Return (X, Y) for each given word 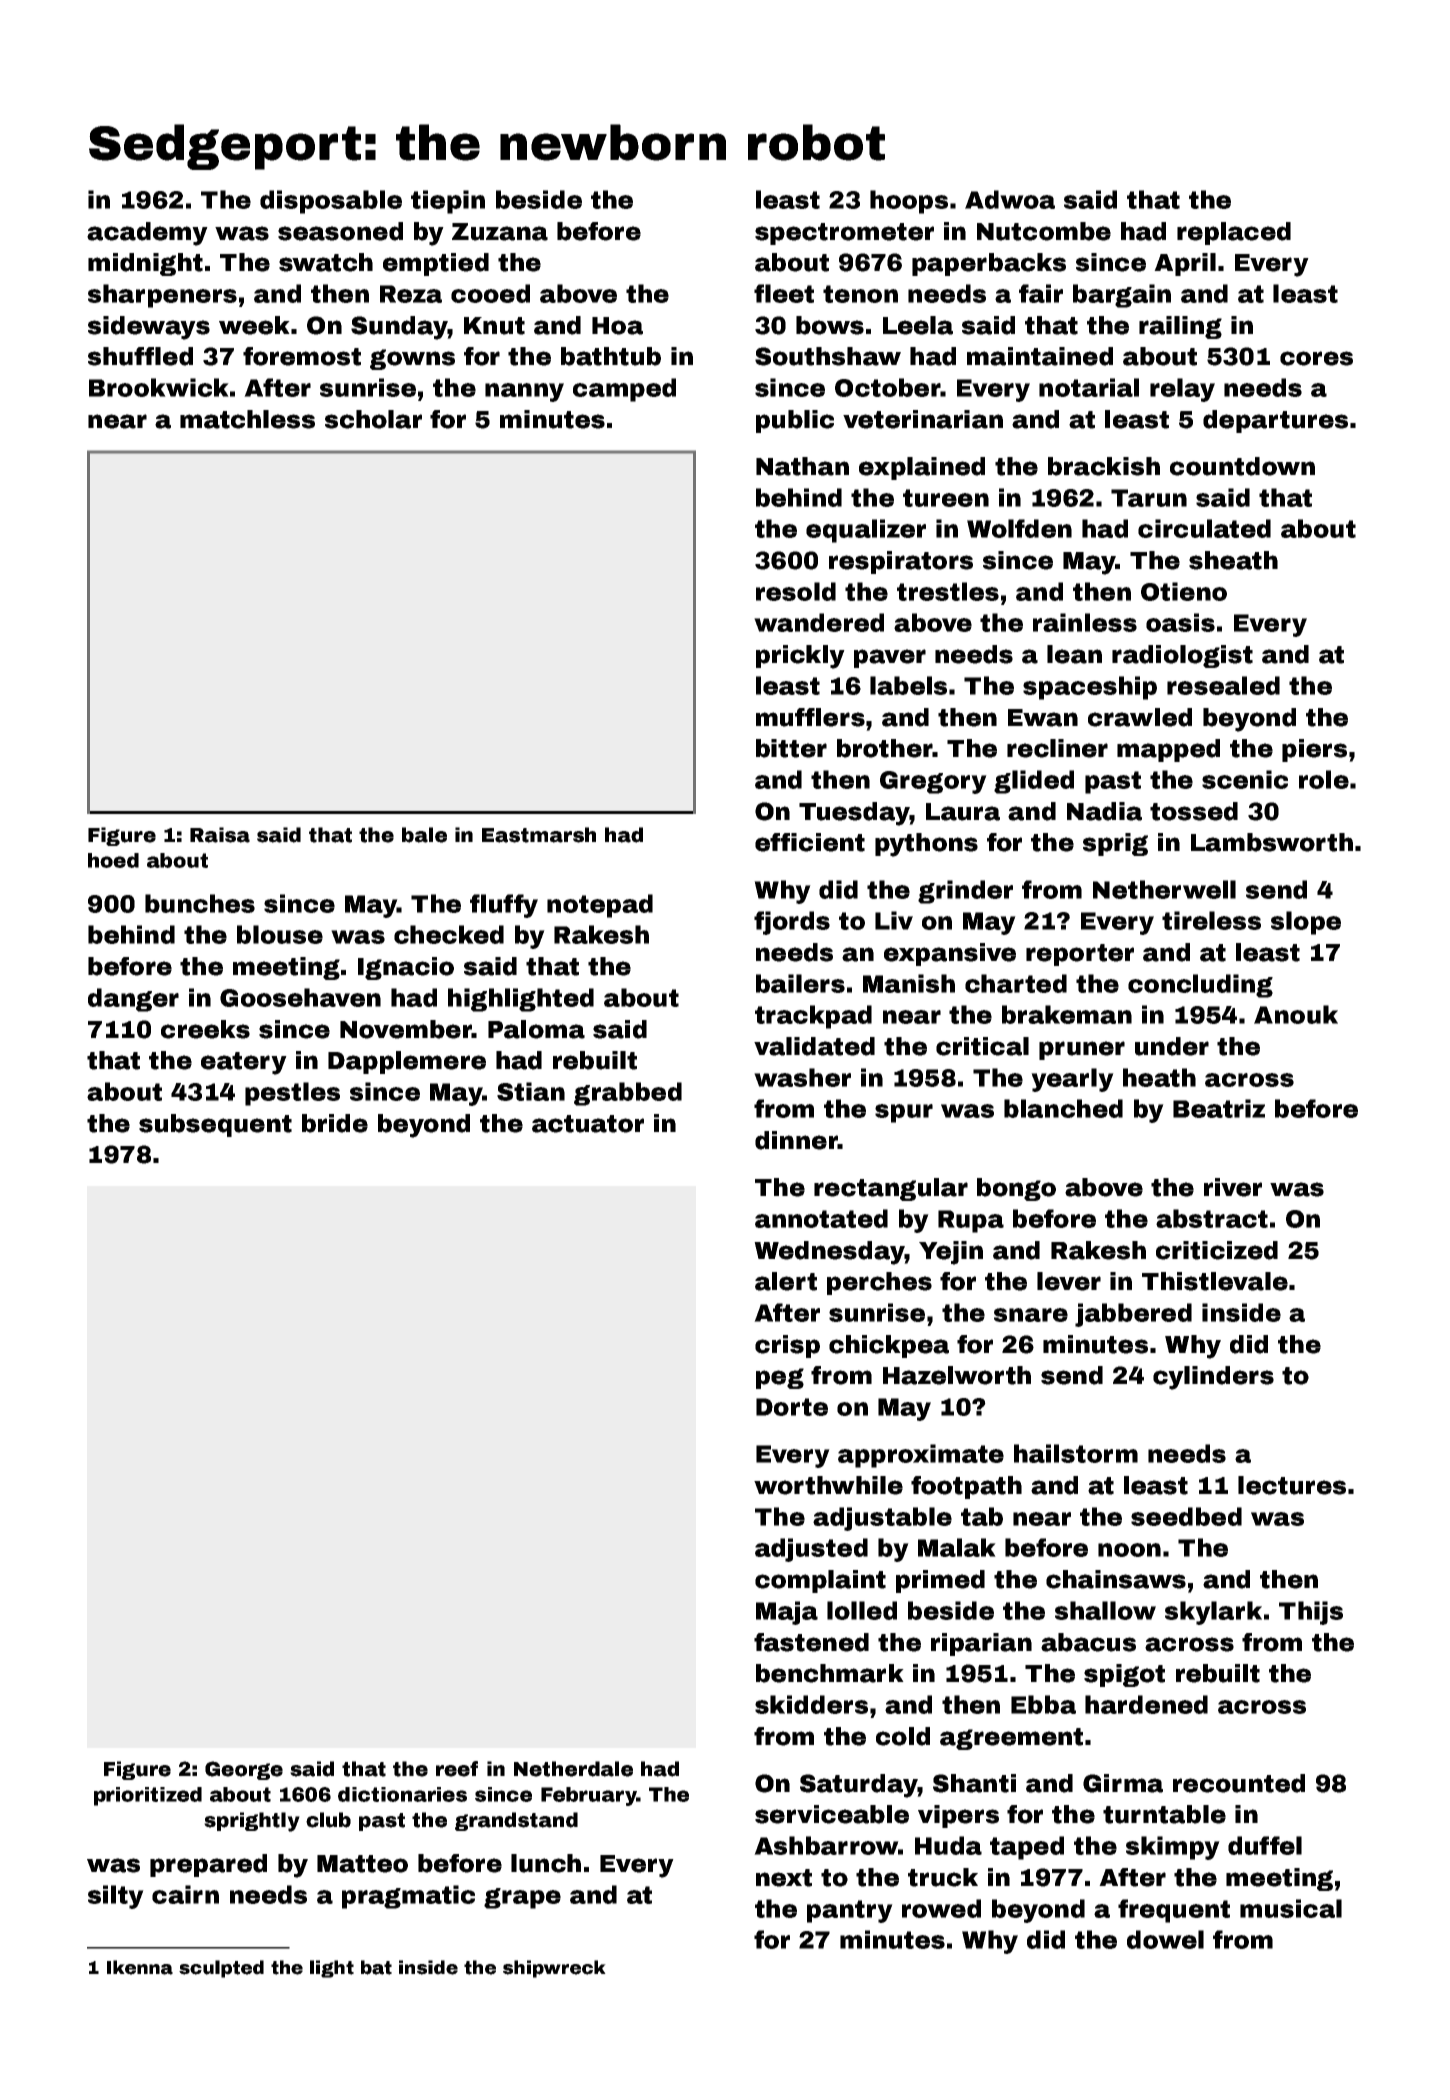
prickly (800, 657)
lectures (1292, 1485)
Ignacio (406, 968)
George (244, 1770)
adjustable (882, 1519)
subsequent (215, 1125)
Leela (918, 325)
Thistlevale (1215, 1281)
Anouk (1296, 1014)
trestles (948, 591)
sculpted (221, 1969)
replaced (1234, 233)
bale (424, 835)
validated (814, 1046)
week (254, 325)
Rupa (971, 1221)
